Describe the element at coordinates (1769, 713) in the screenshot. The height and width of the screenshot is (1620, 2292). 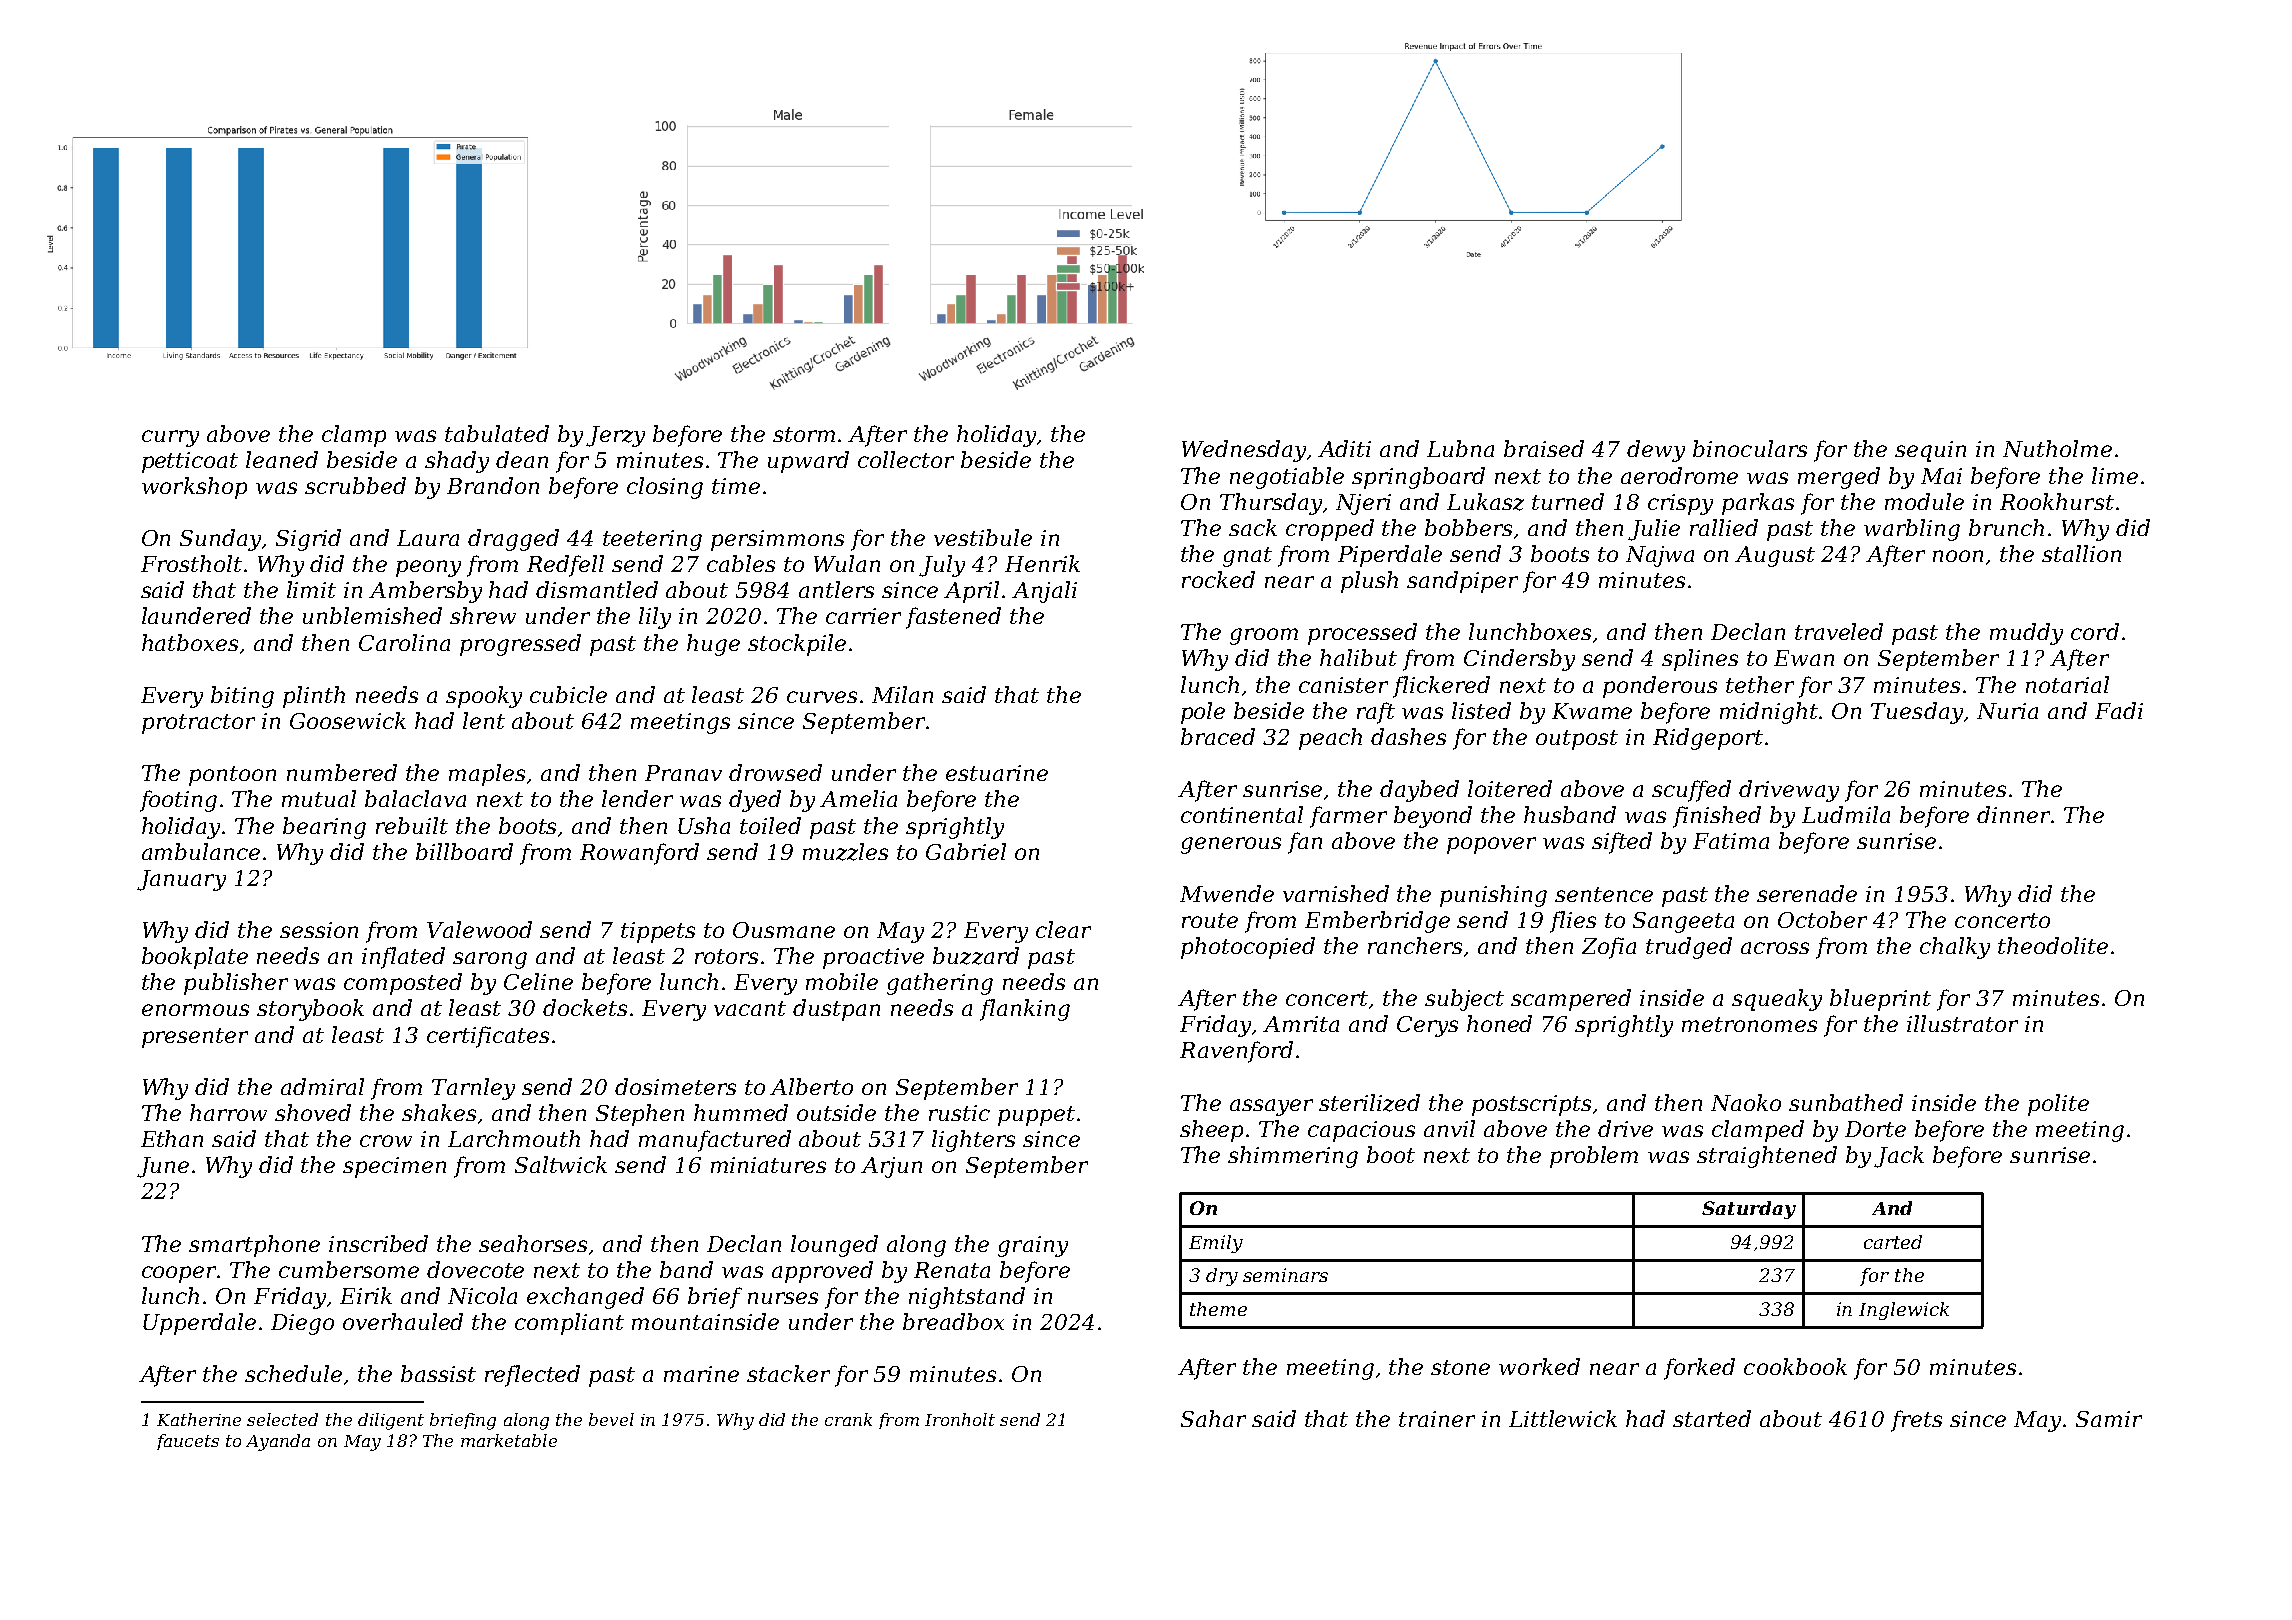
I see `midnight` at that location.
